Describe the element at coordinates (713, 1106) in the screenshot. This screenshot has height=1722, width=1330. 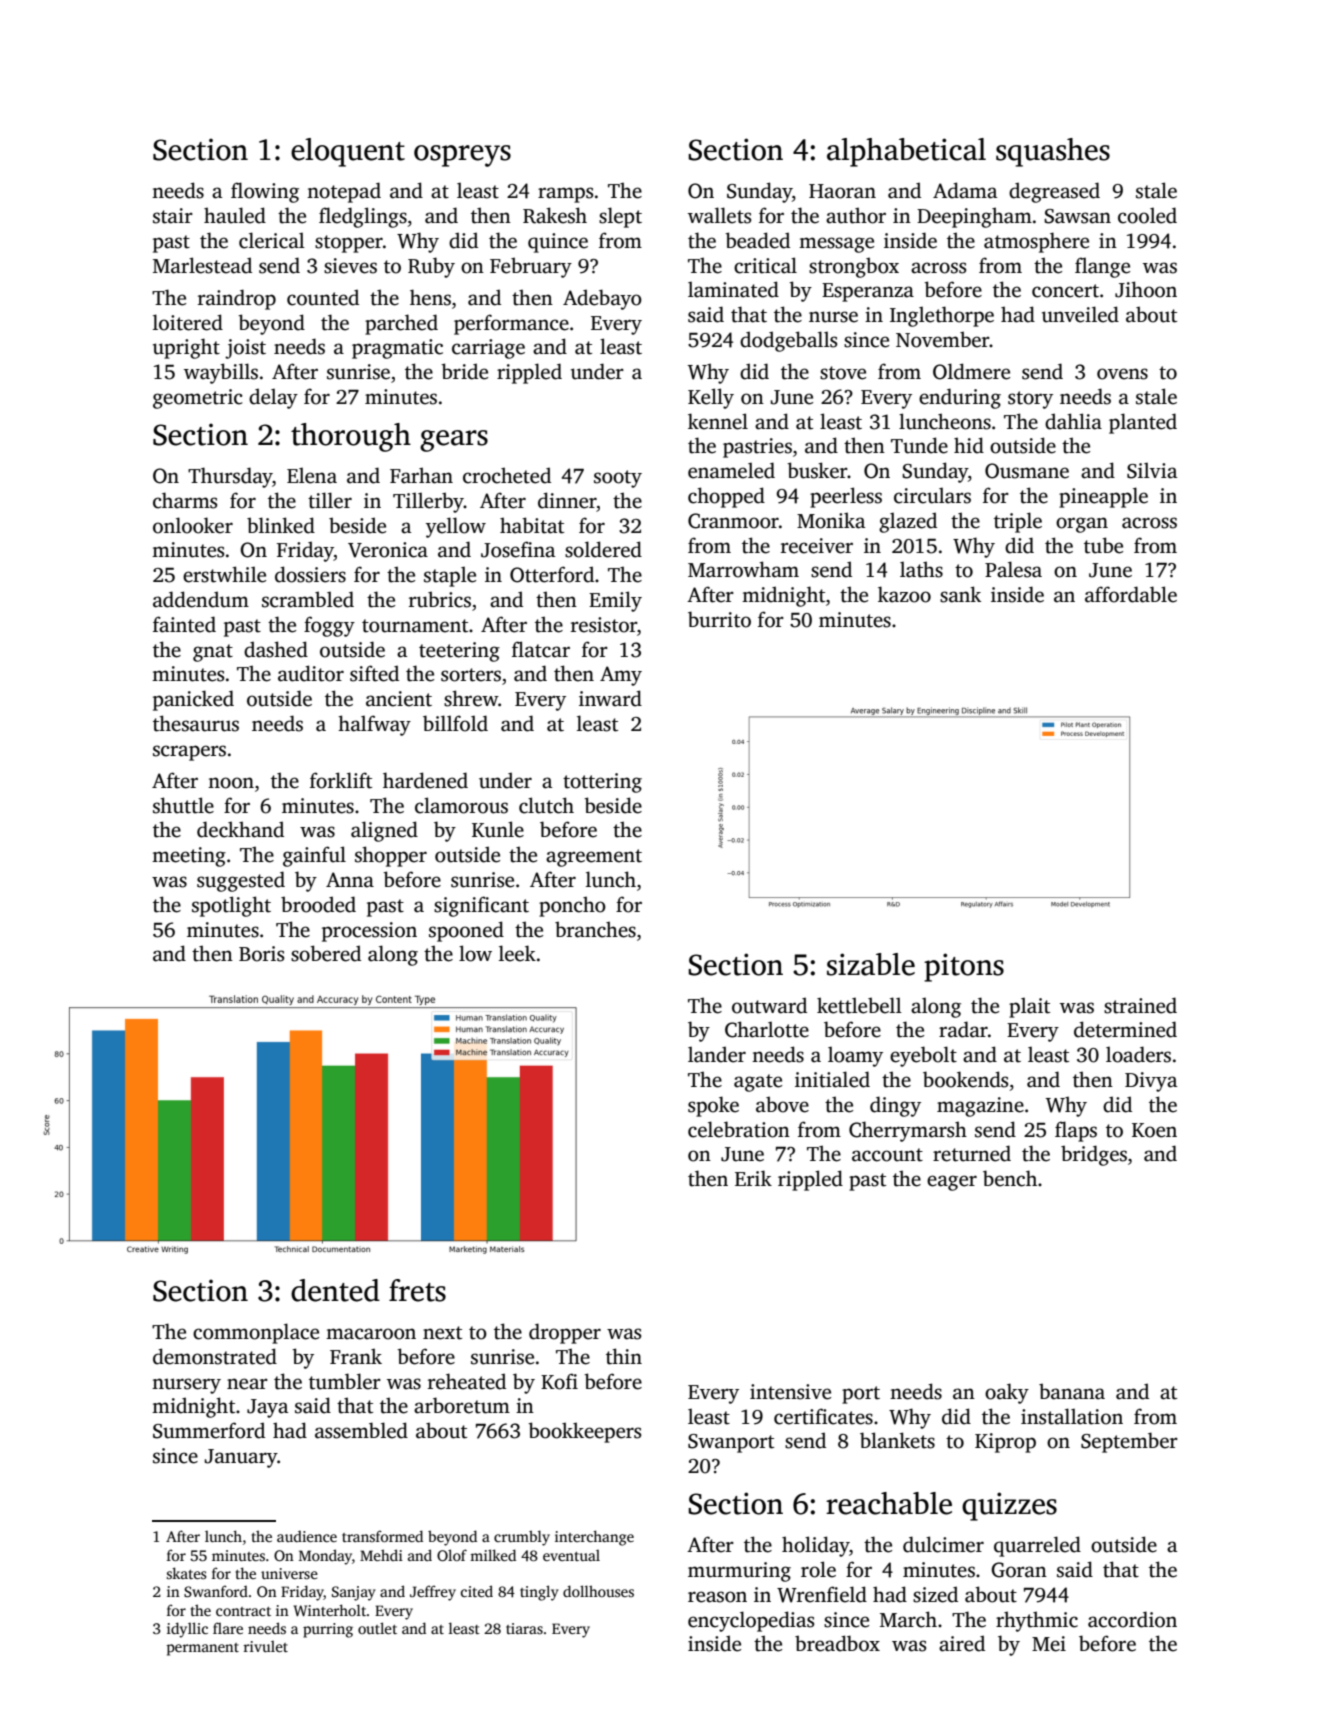
I see `spoke` at that location.
